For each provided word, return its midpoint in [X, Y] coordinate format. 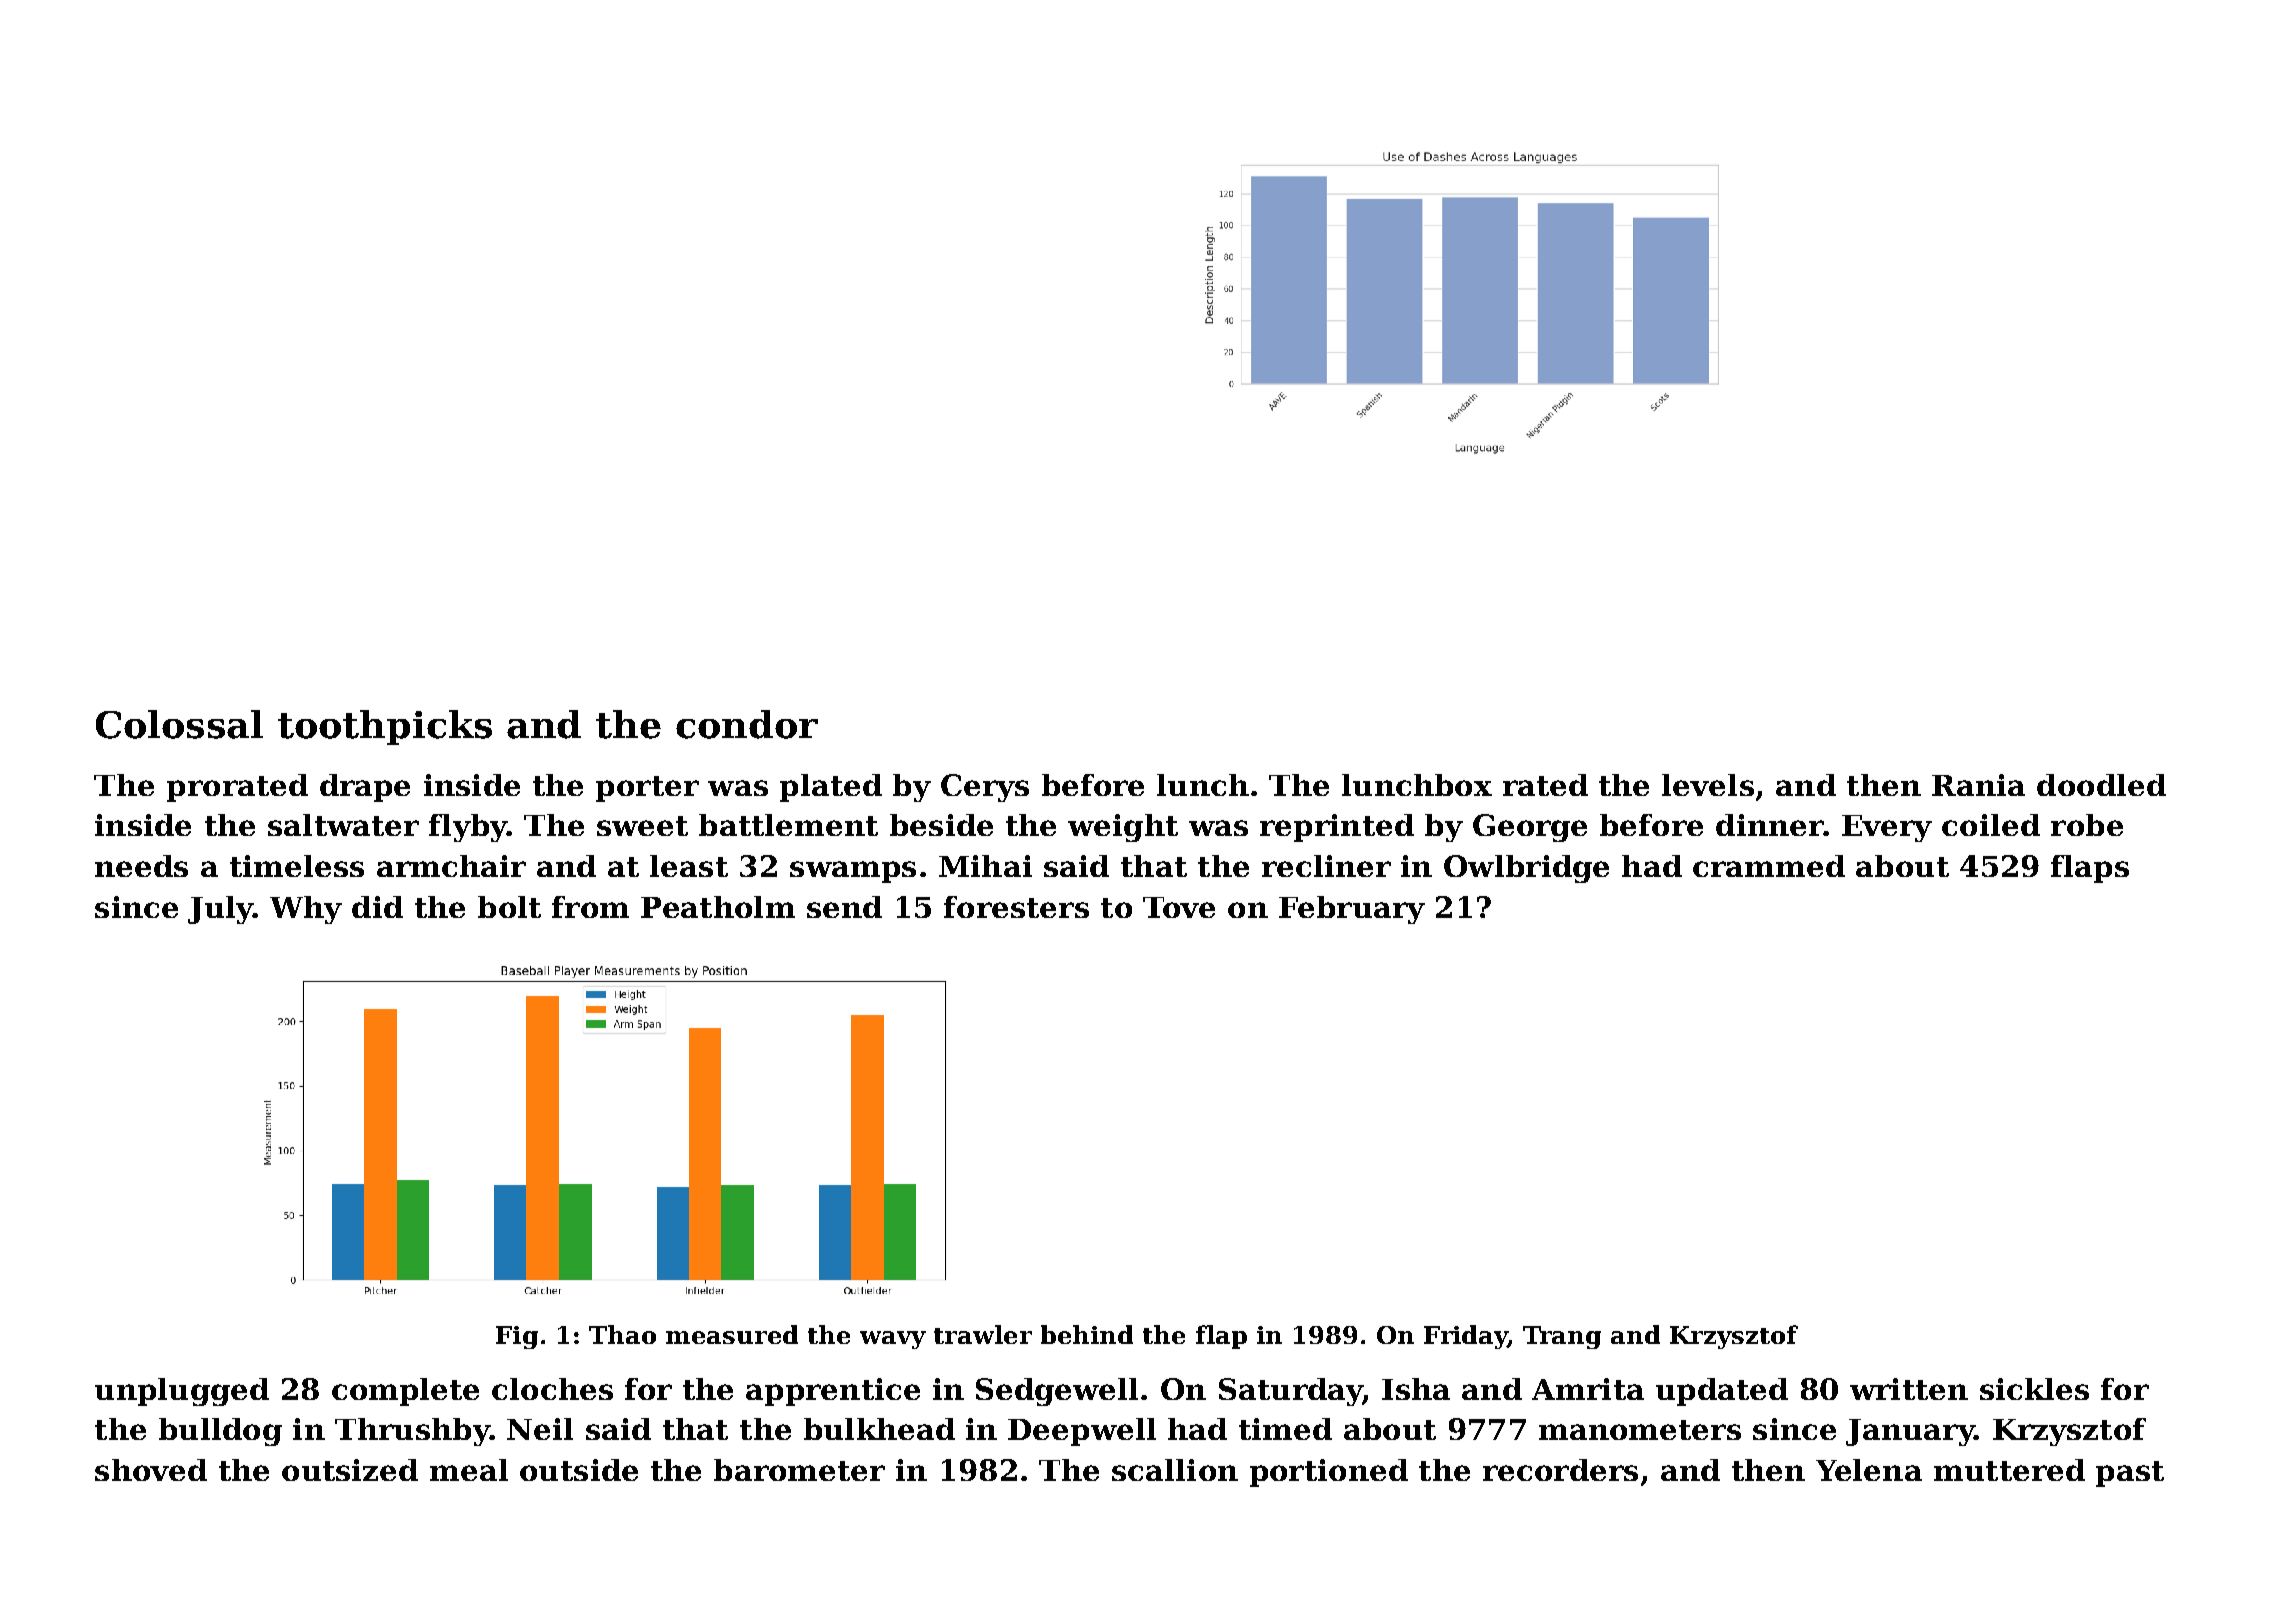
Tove [1179, 907]
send [844, 907]
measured [732, 1334]
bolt [509, 907]
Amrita [1588, 1389]
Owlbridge [1526, 869]
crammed [1769, 866]
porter [647, 789]
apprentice [833, 1392]
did [377, 907]
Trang [1562, 1337]
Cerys [985, 788]
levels [1708, 785]
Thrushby [412, 1432]
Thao [622, 1334]
